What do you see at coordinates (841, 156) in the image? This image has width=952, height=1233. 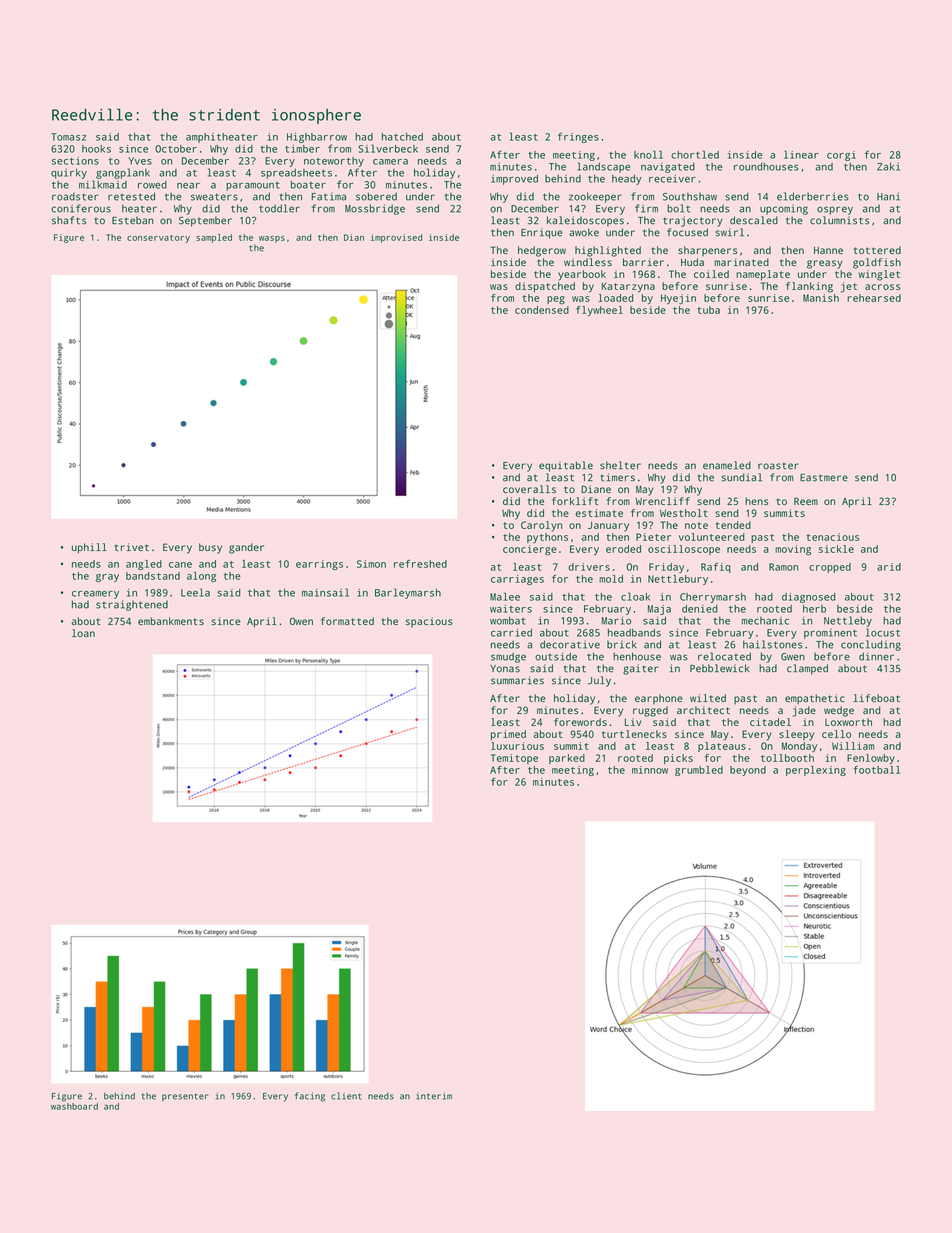 I see `corgi` at bounding box center [841, 156].
